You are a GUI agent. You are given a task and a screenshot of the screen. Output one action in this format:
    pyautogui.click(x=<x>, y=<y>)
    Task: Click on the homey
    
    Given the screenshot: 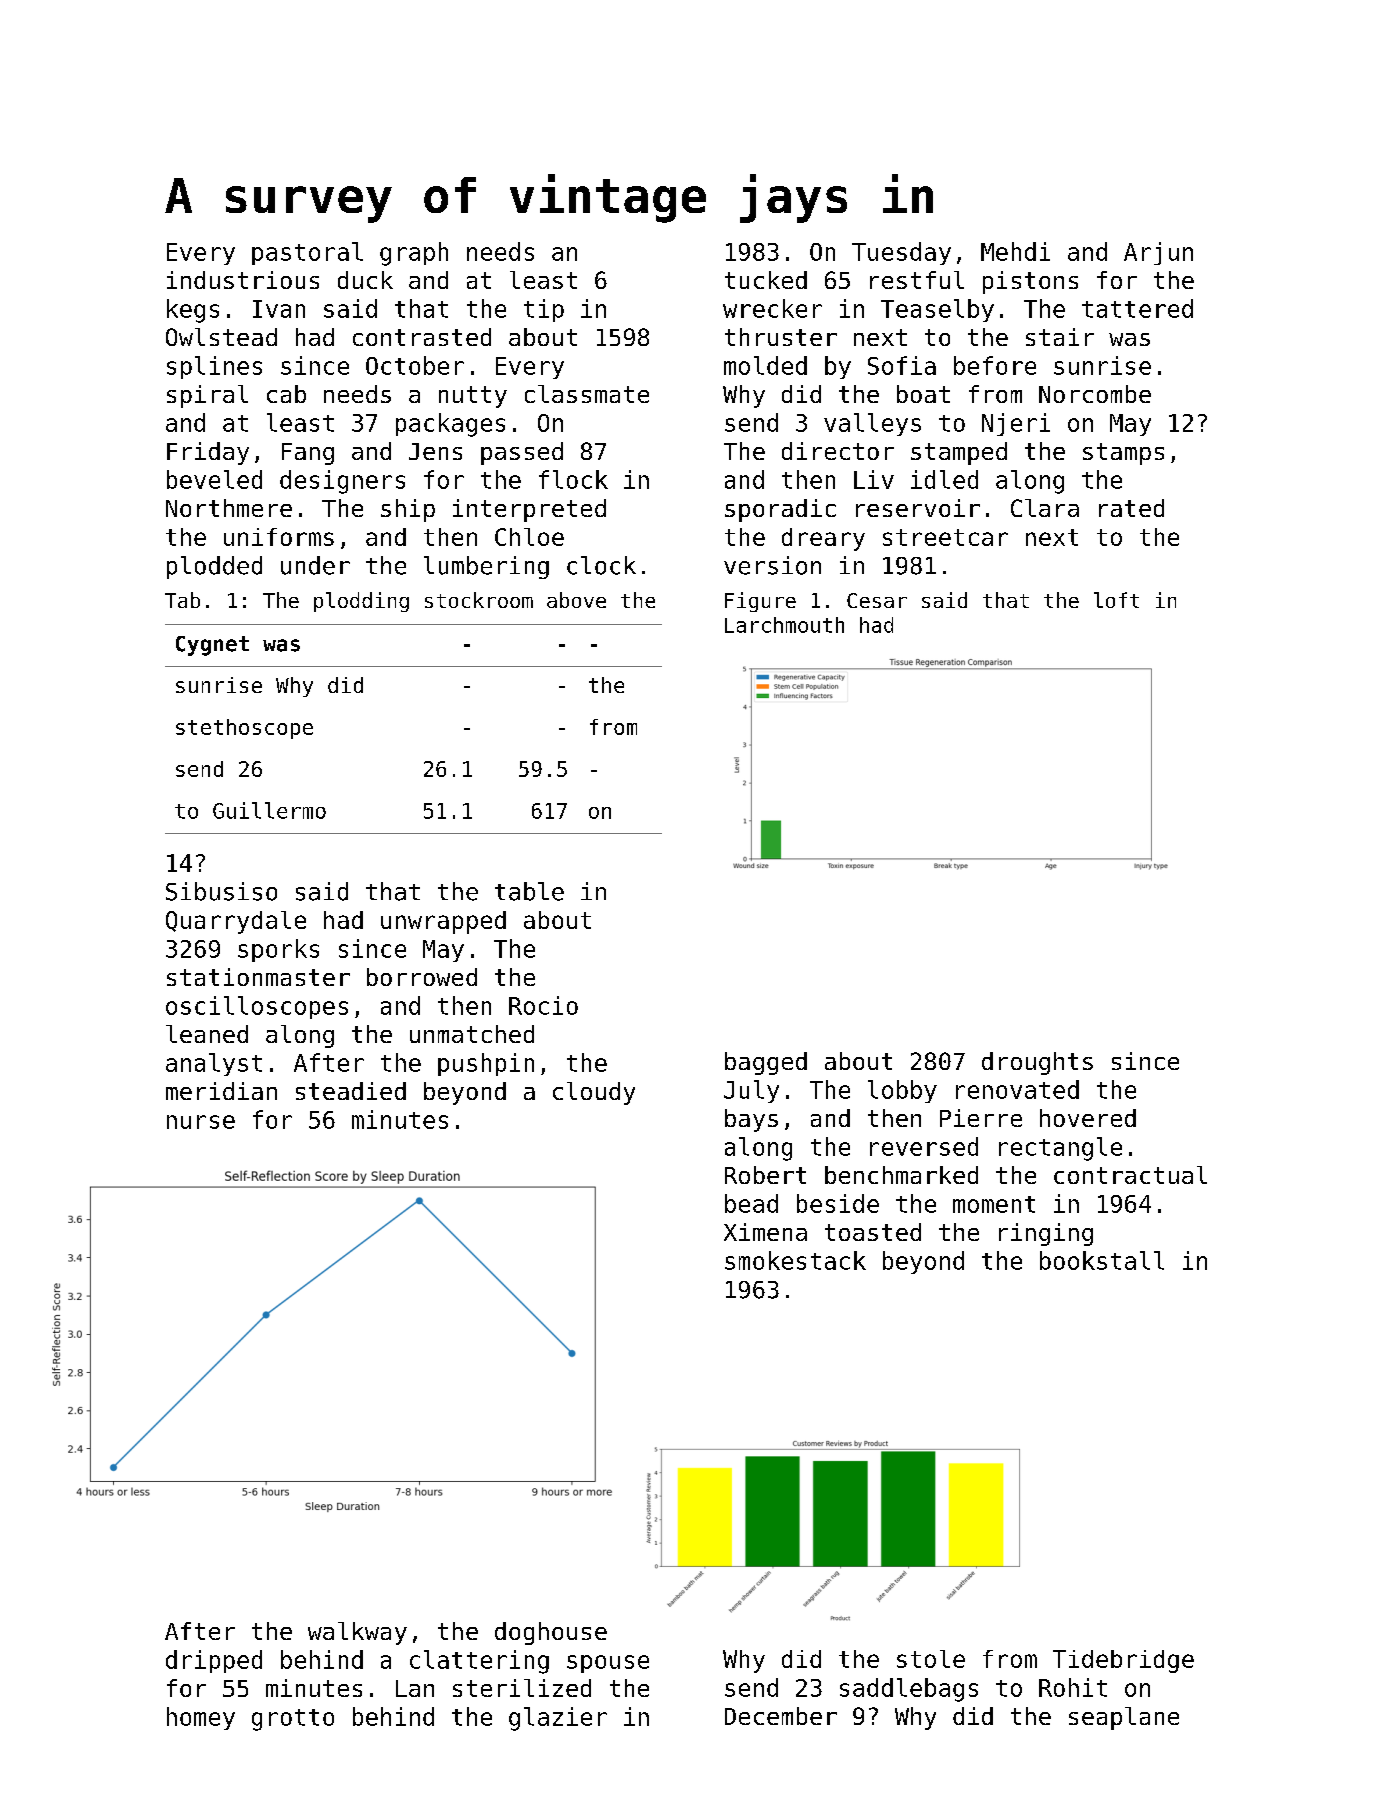 What is the action you would take?
    pyautogui.click(x=201, y=1718)
